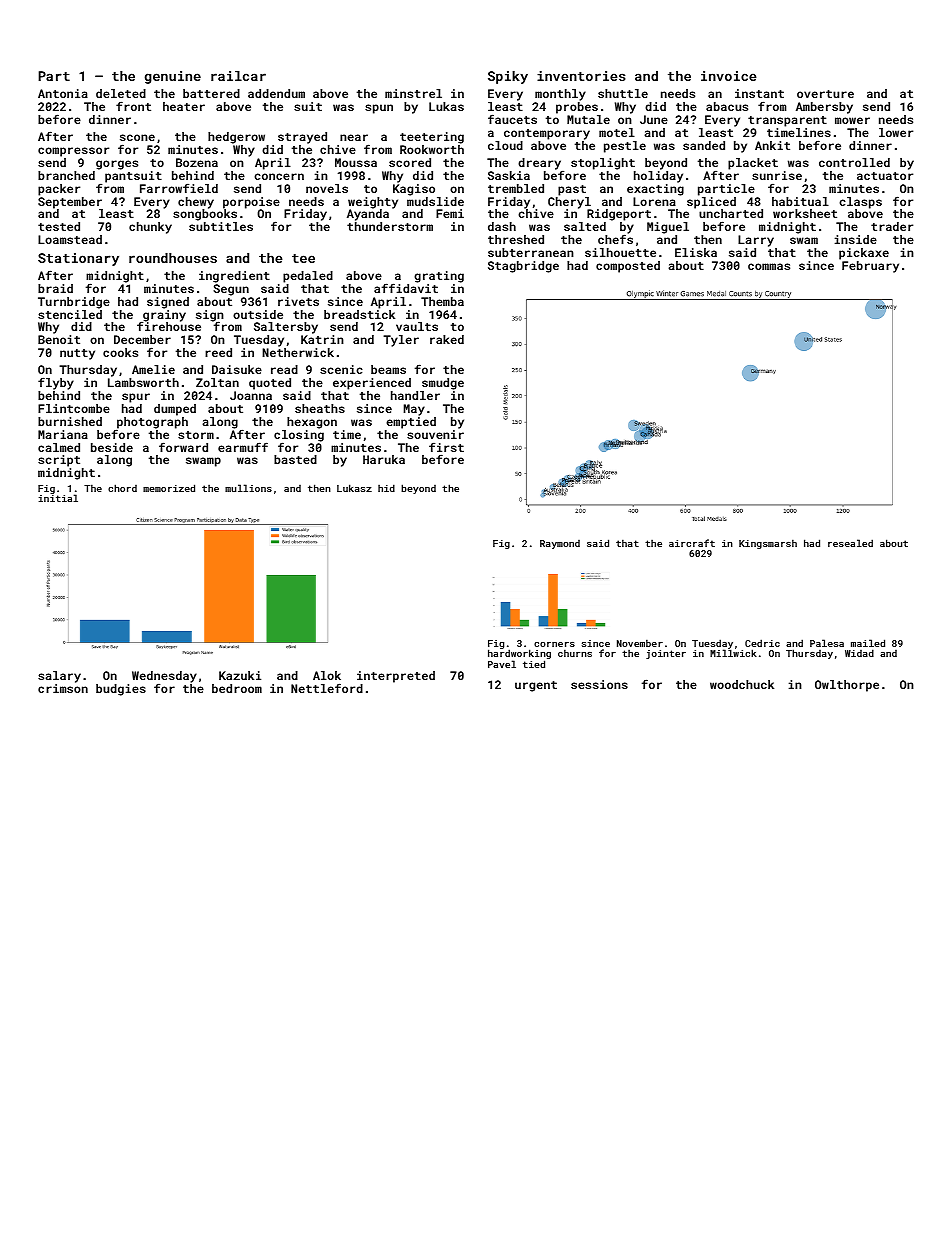 The width and height of the page is (952, 1233). I want to click on holiday, so click(658, 177).
